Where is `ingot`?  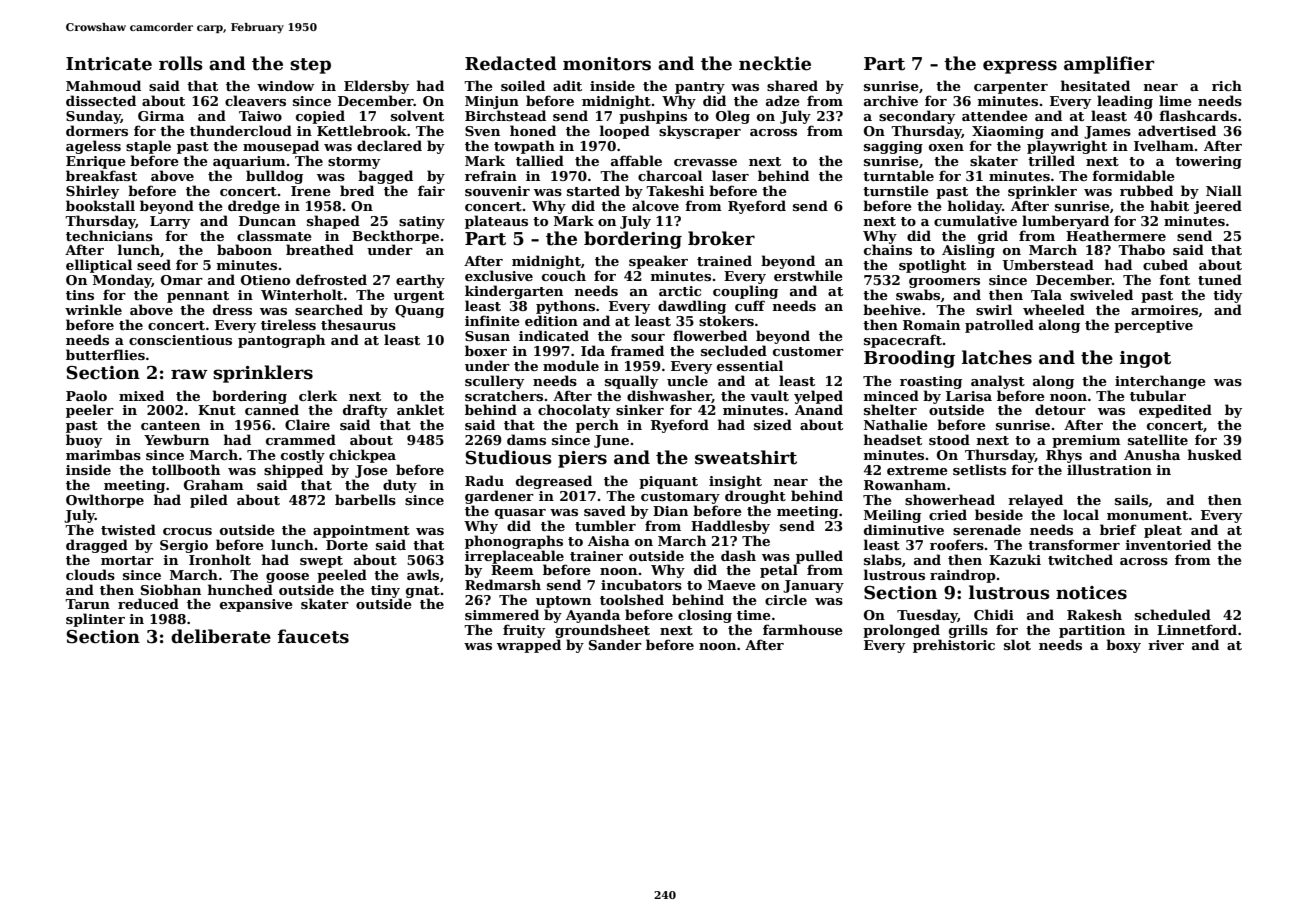 ingot is located at coordinates (1145, 359).
